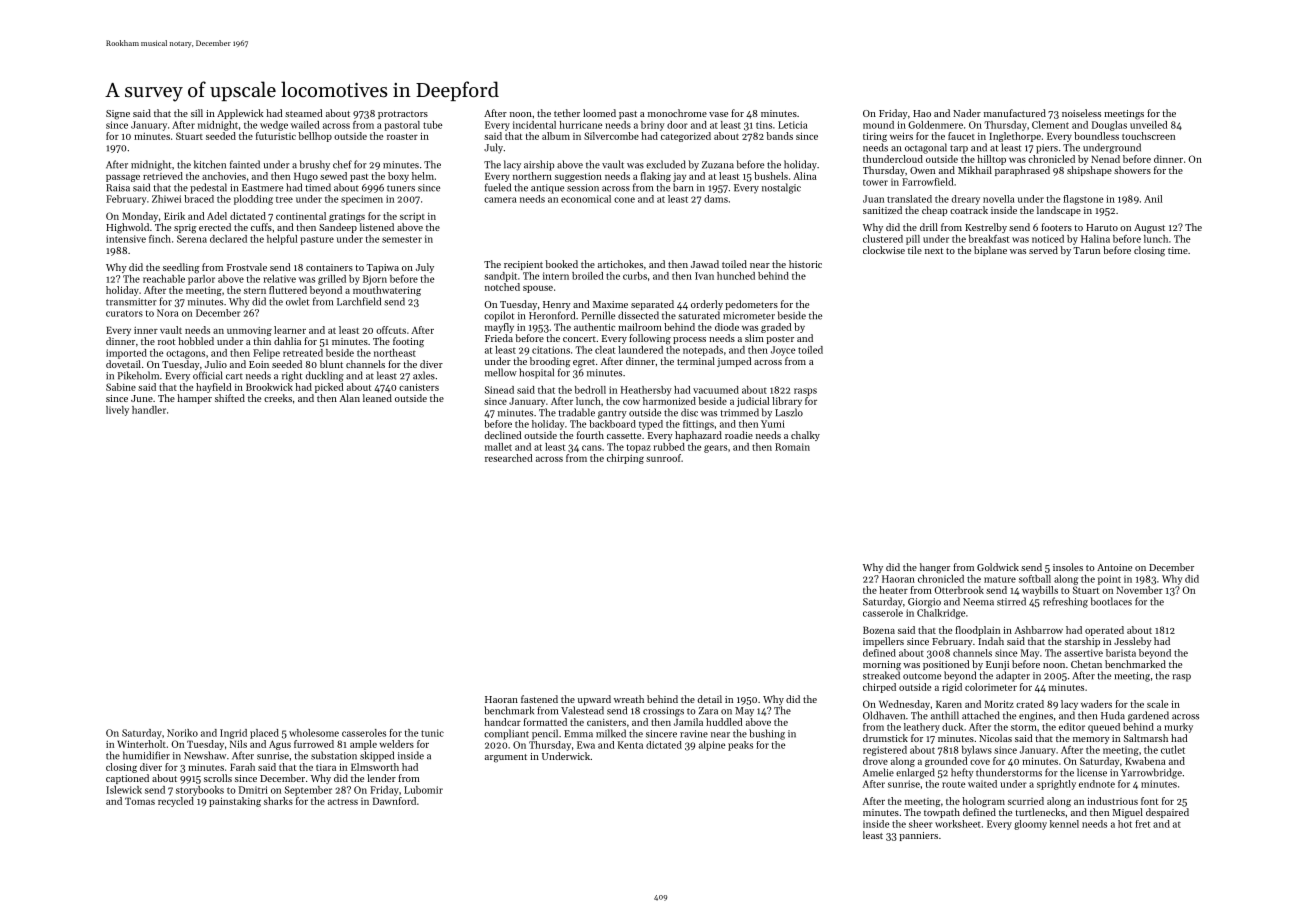  I want to click on mallet, so click(498, 447).
